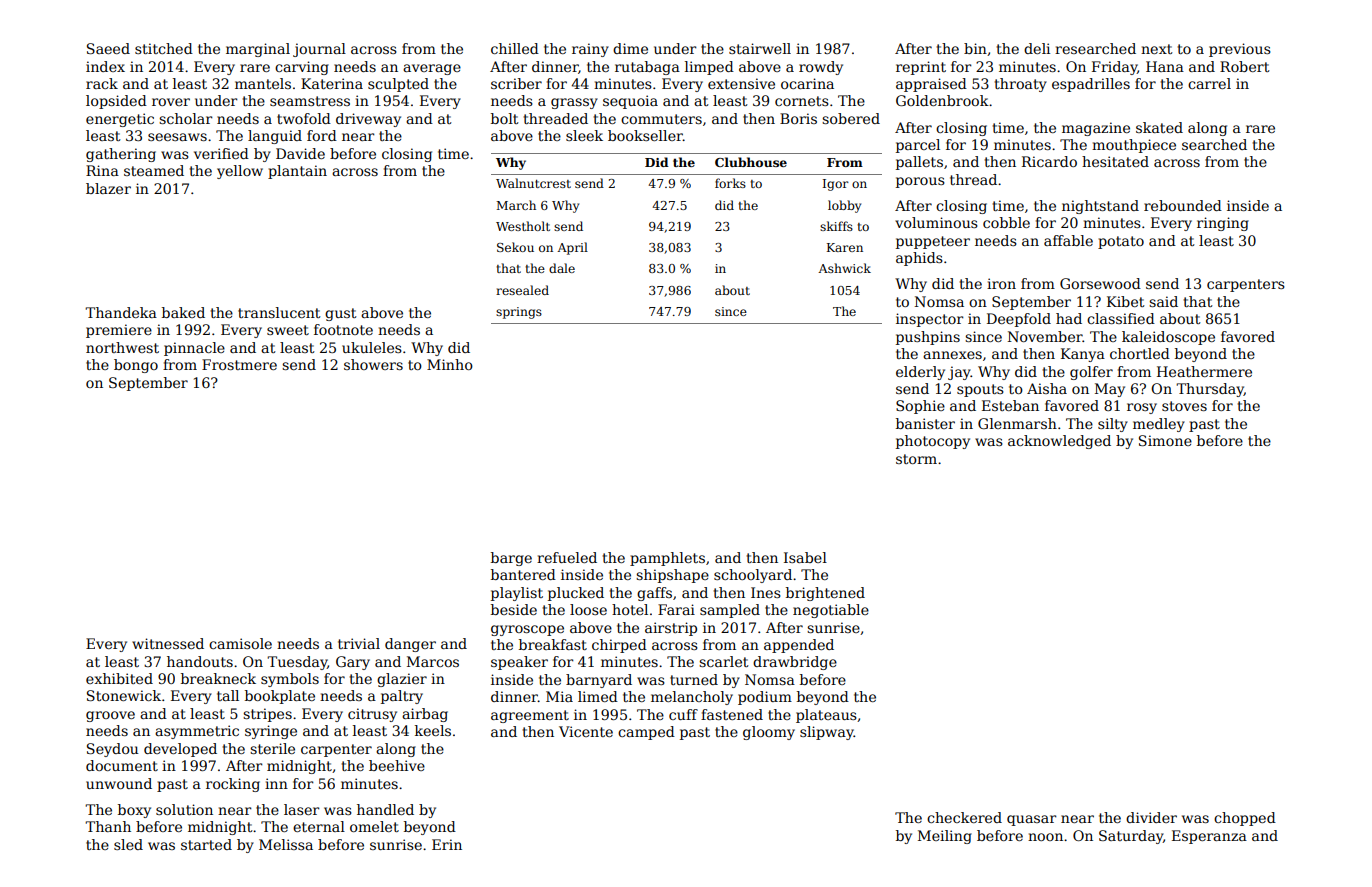  Describe the element at coordinates (136, 366) in the screenshot. I see `bongo` at that location.
